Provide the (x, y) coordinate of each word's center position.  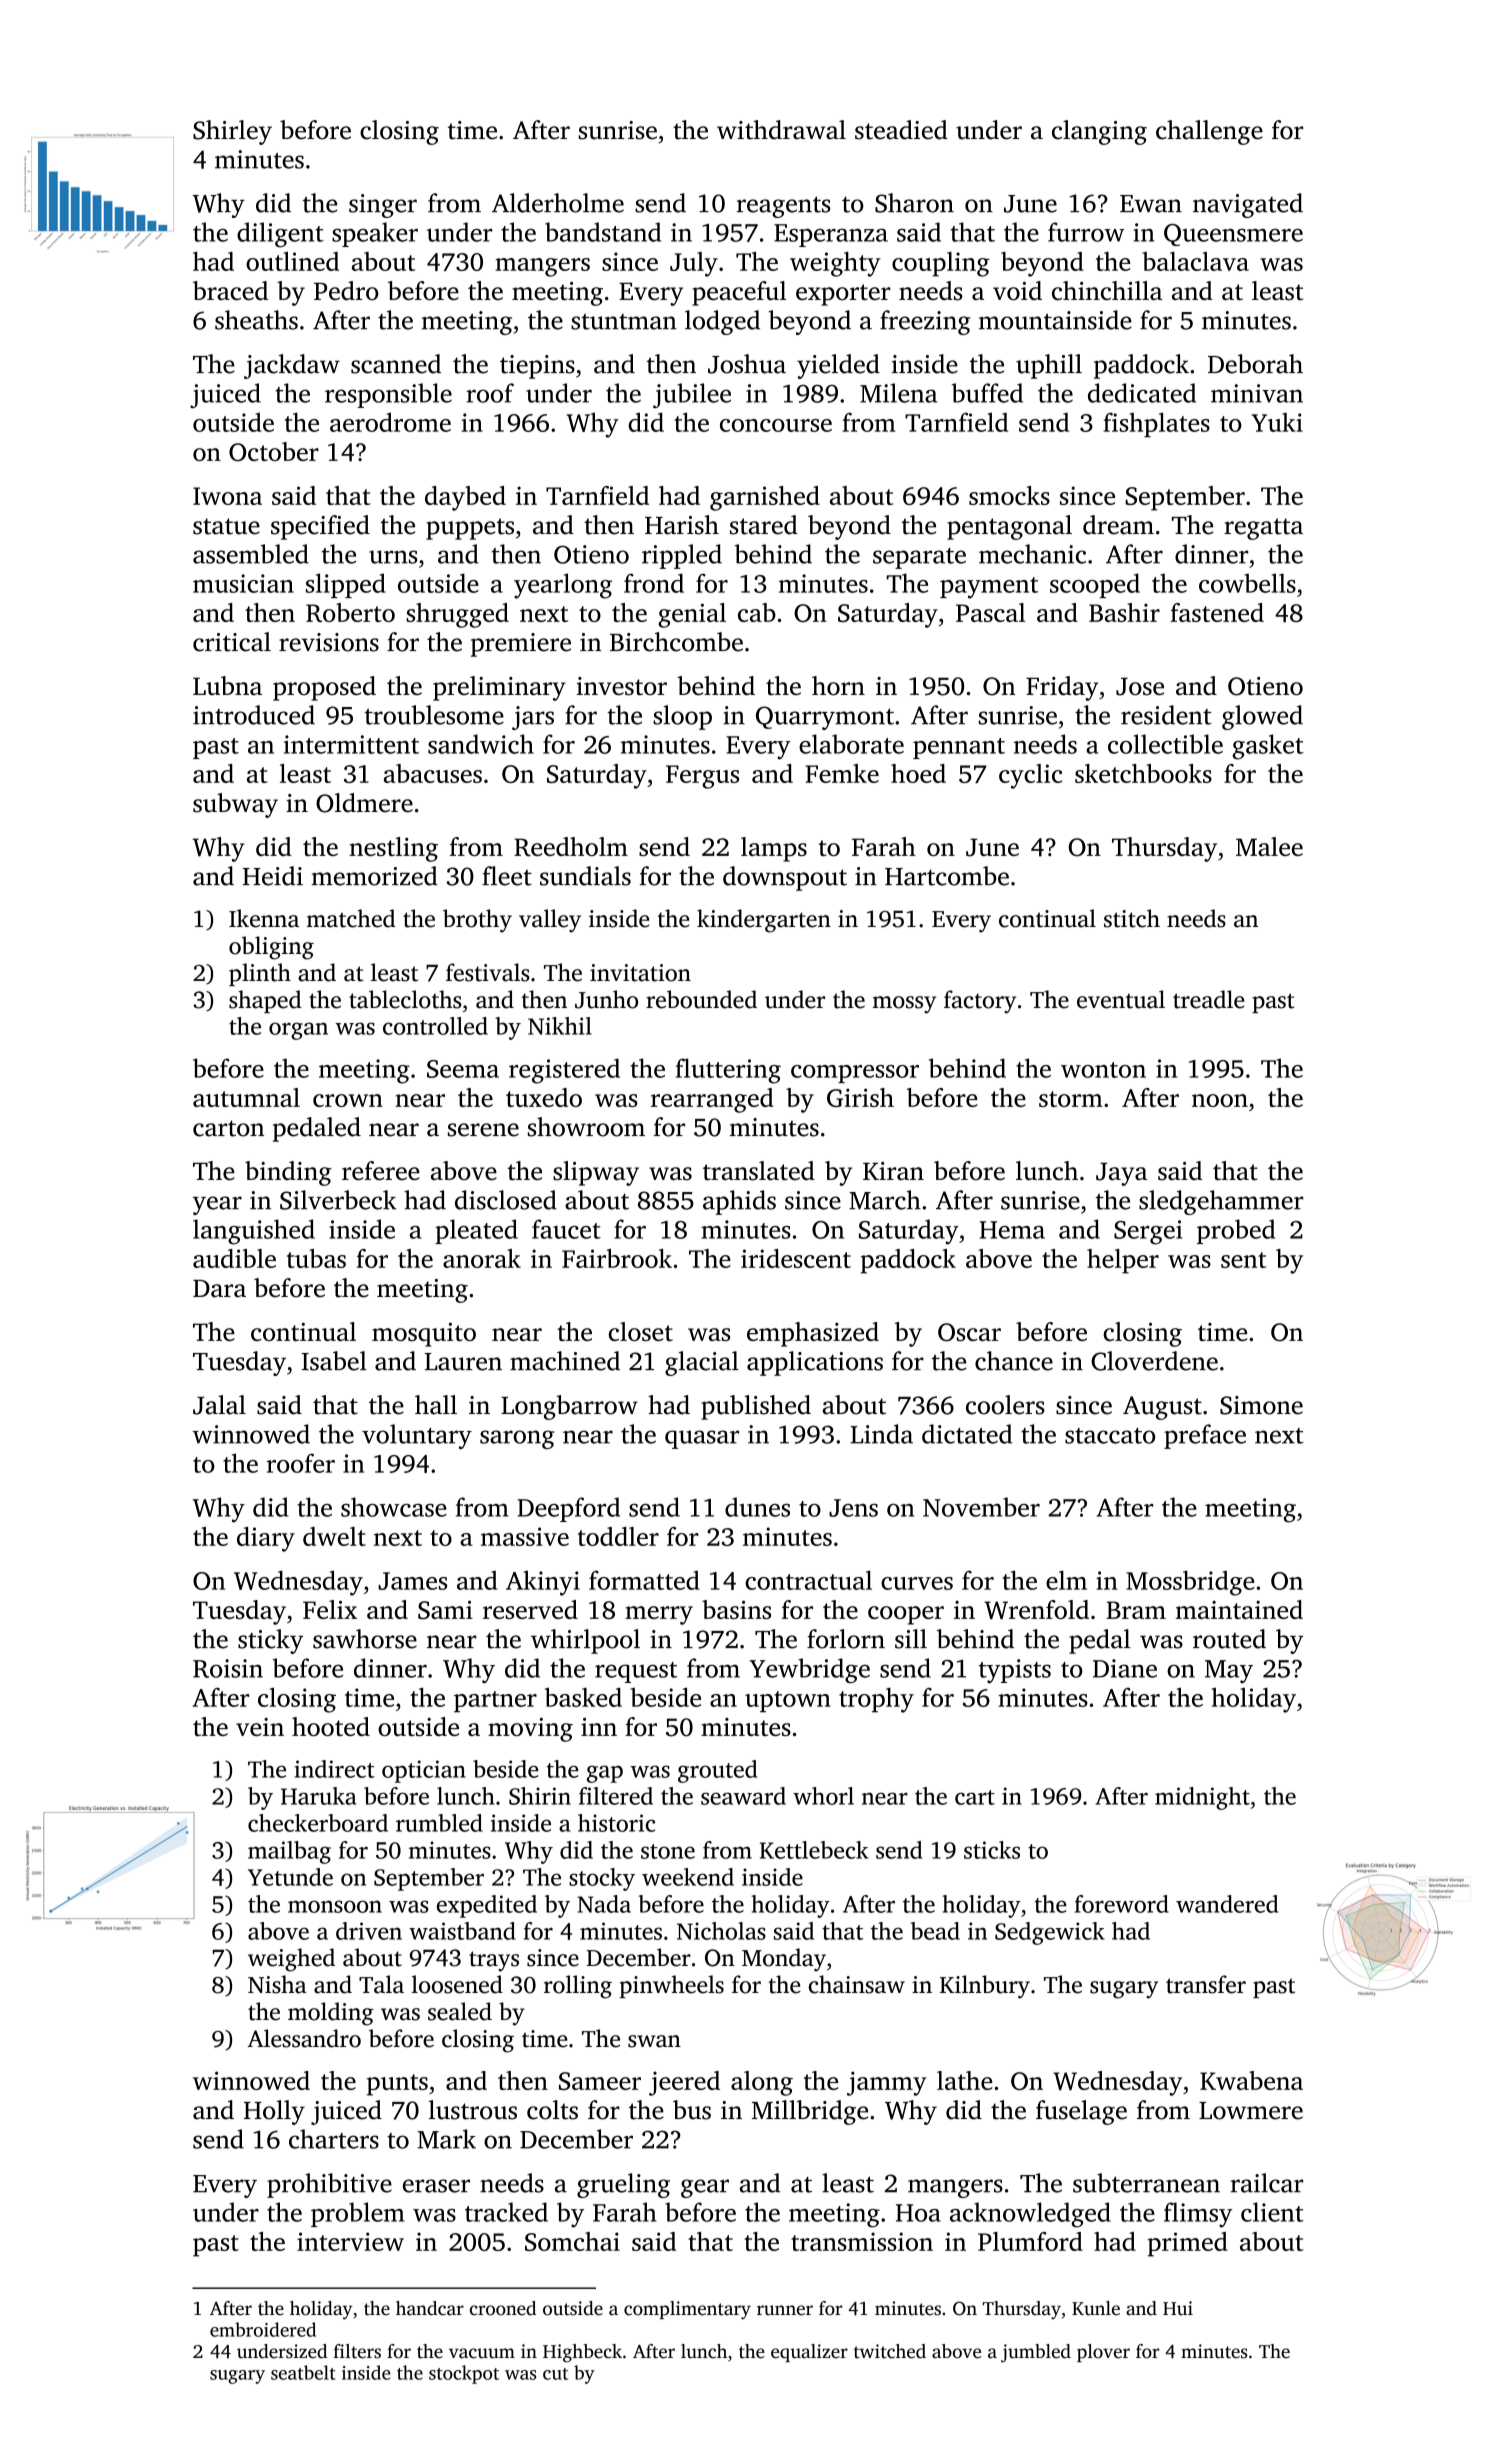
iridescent (796, 1258)
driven (369, 1931)
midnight (1202, 1798)
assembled (251, 554)
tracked (506, 2212)
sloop (682, 717)
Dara (219, 1289)
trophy (876, 1700)
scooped (1095, 585)
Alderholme (558, 203)
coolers (1005, 1405)
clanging (1099, 132)
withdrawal (781, 130)
